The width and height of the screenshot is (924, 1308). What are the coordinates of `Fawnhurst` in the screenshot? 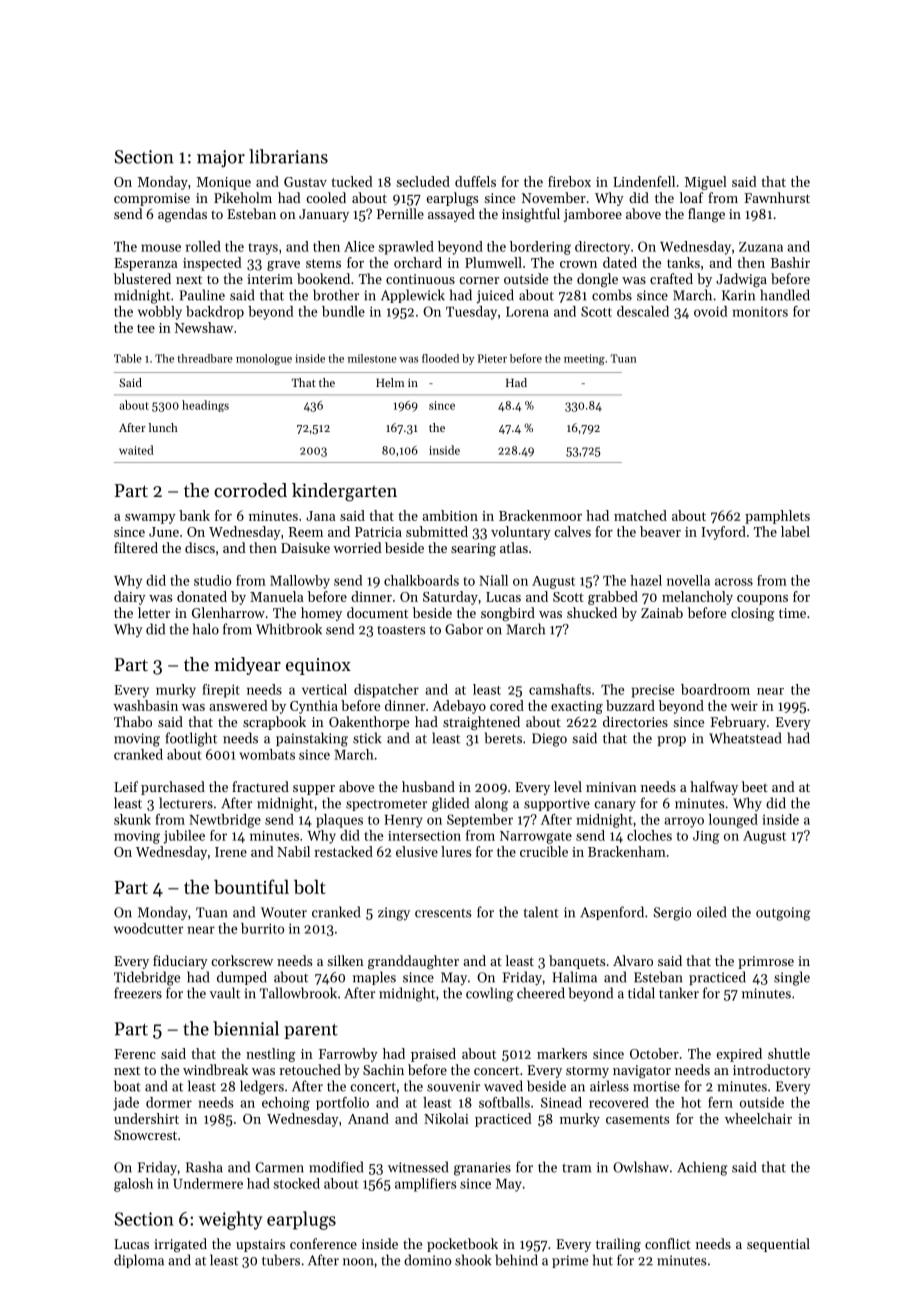 It's located at (777, 197).
